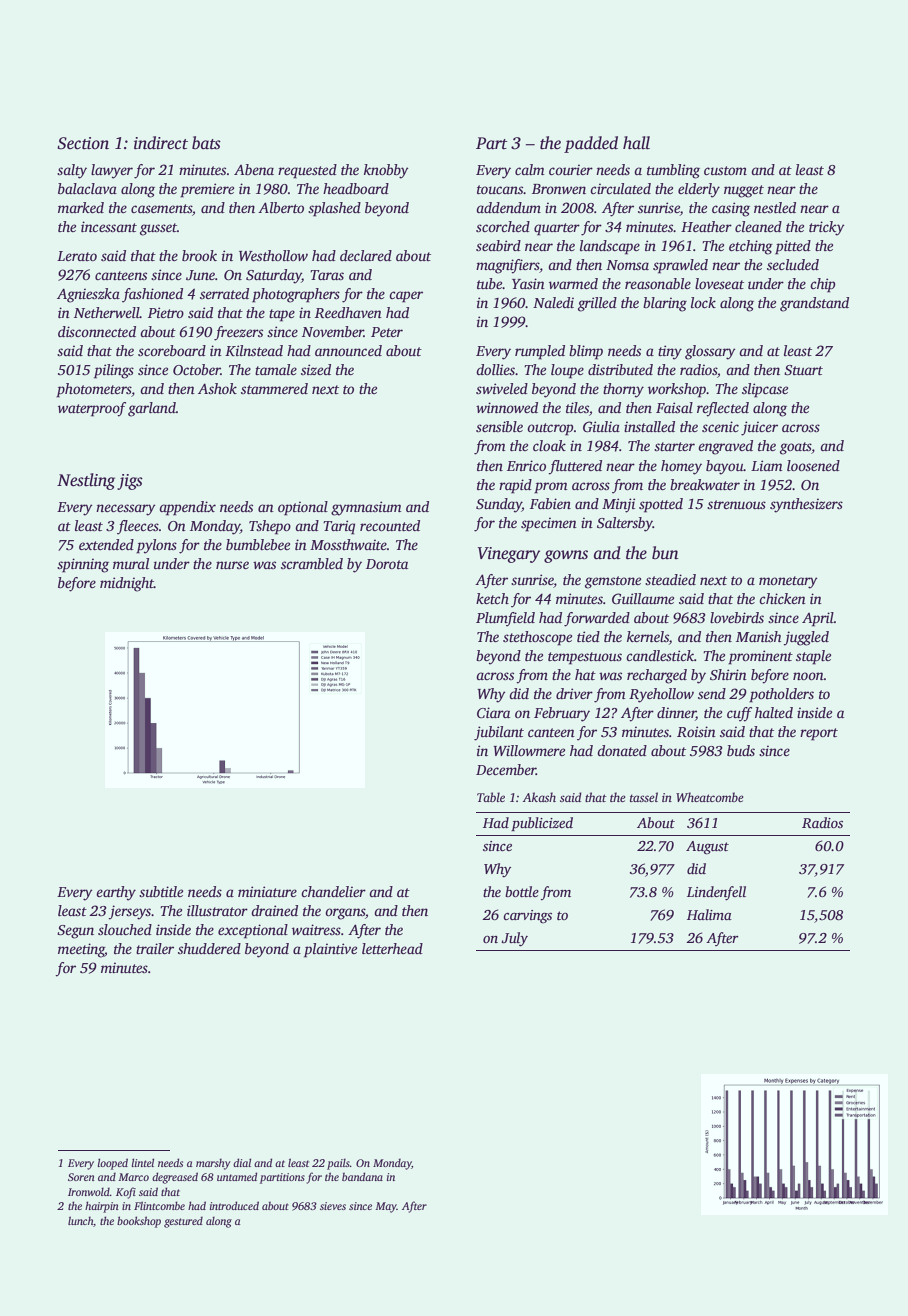  Describe the element at coordinates (530, 169) in the screenshot. I see `calm` at that location.
